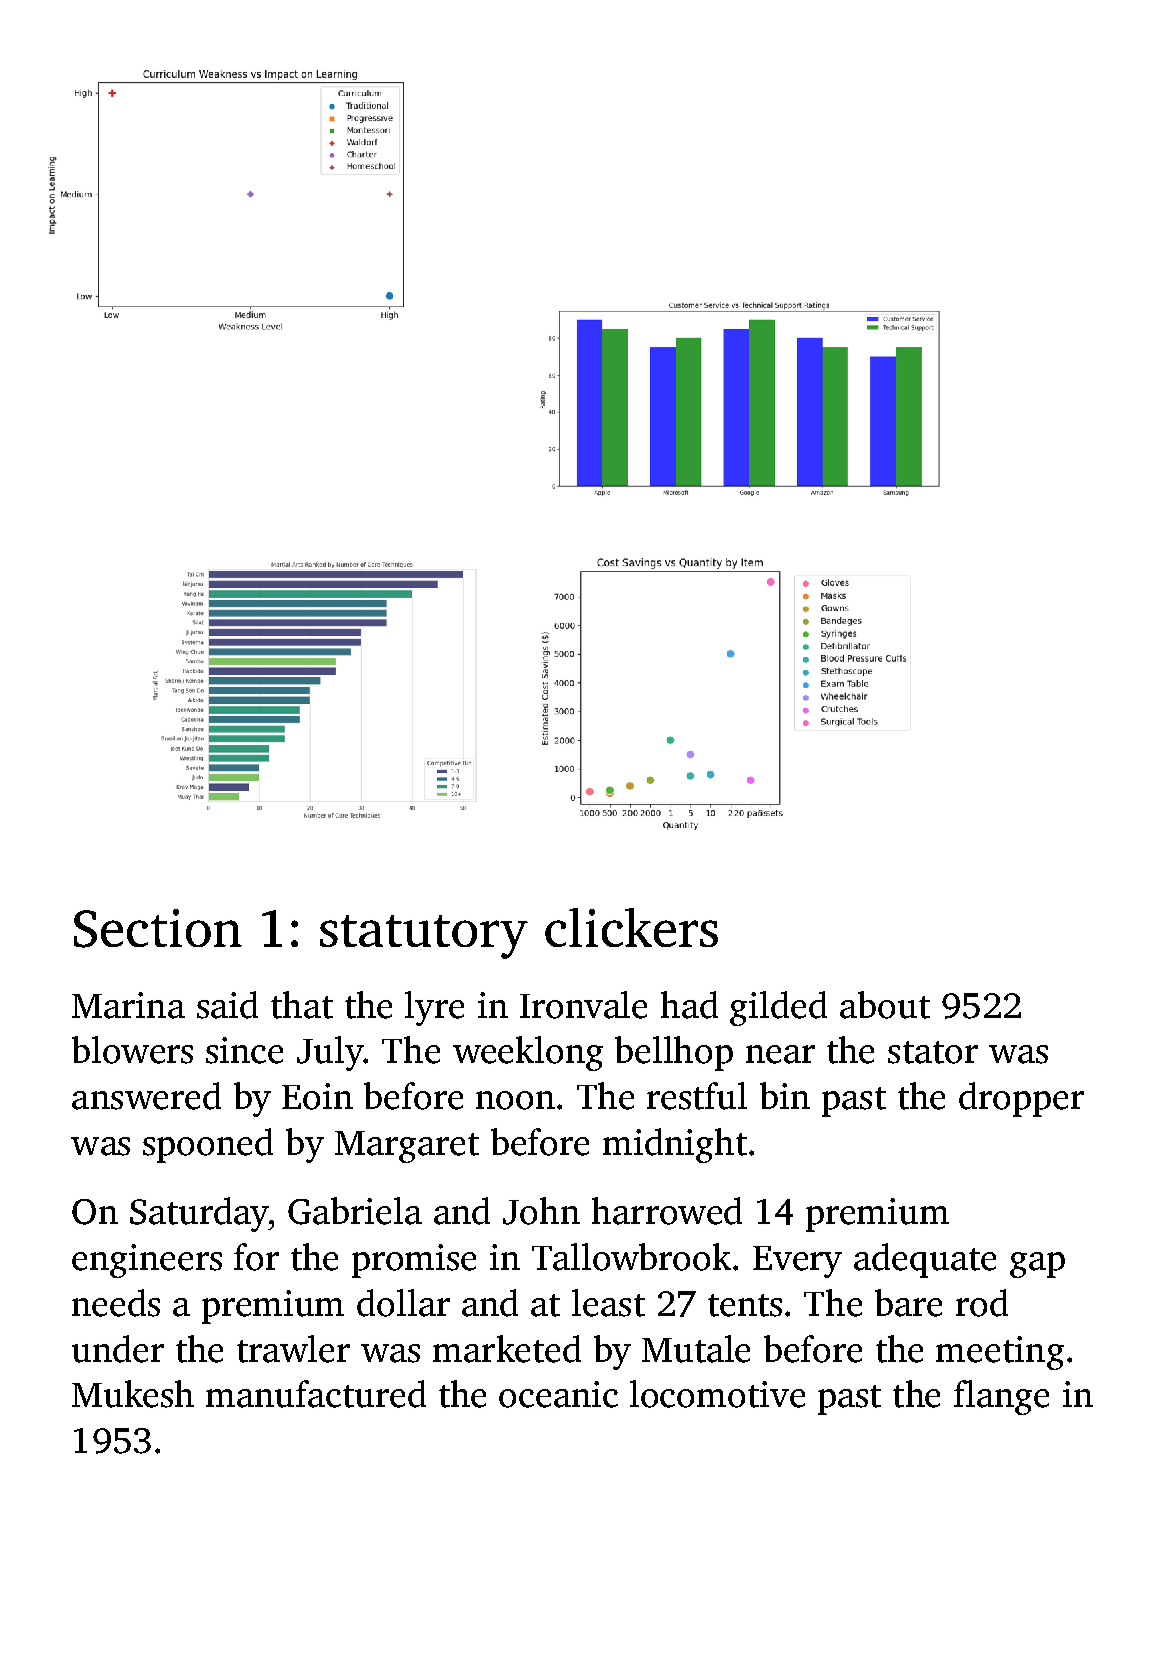  What do you see at coordinates (424, 937) in the screenshot?
I see `statutory` at bounding box center [424, 937].
